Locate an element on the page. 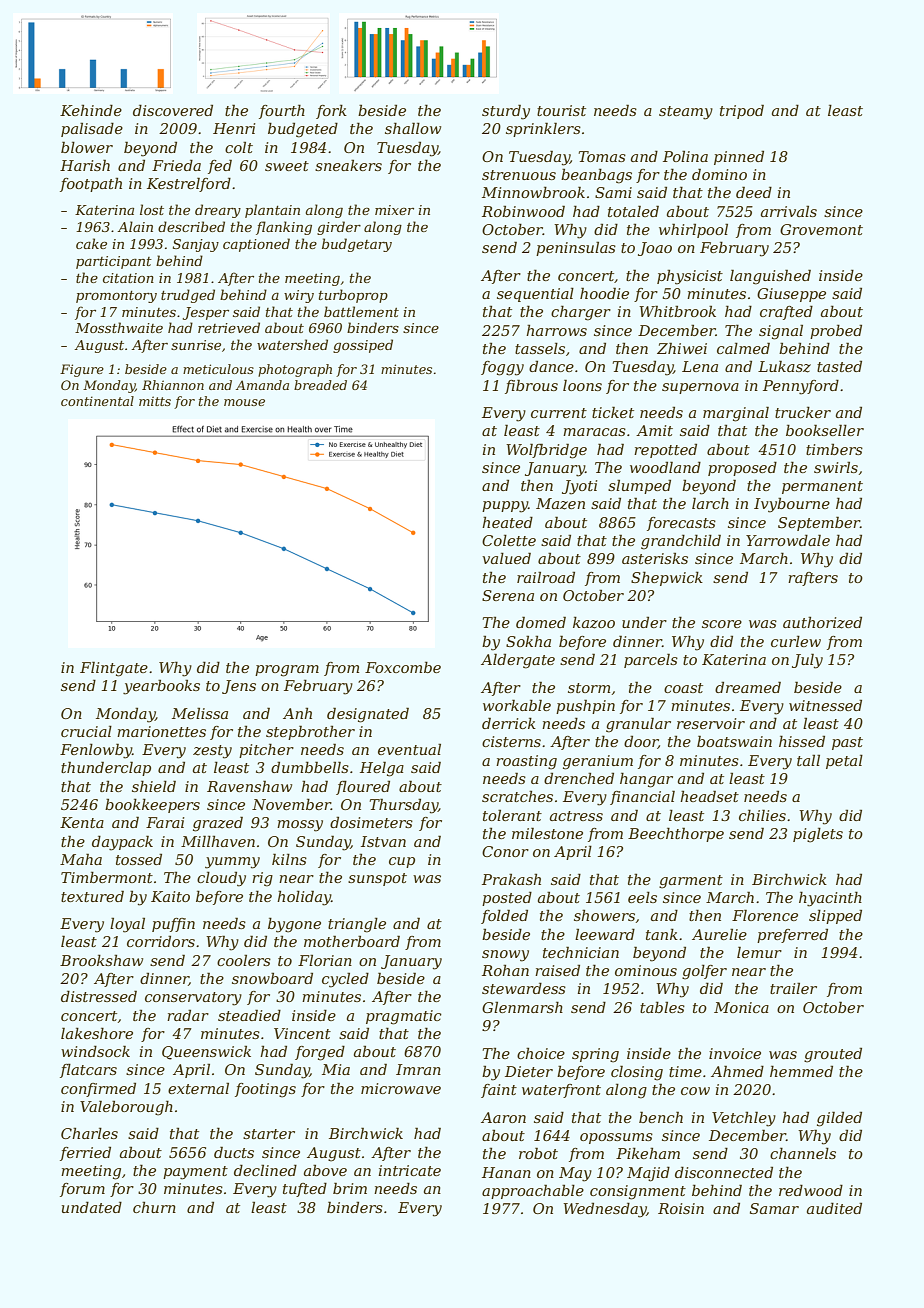  cloudy is located at coordinates (221, 879).
